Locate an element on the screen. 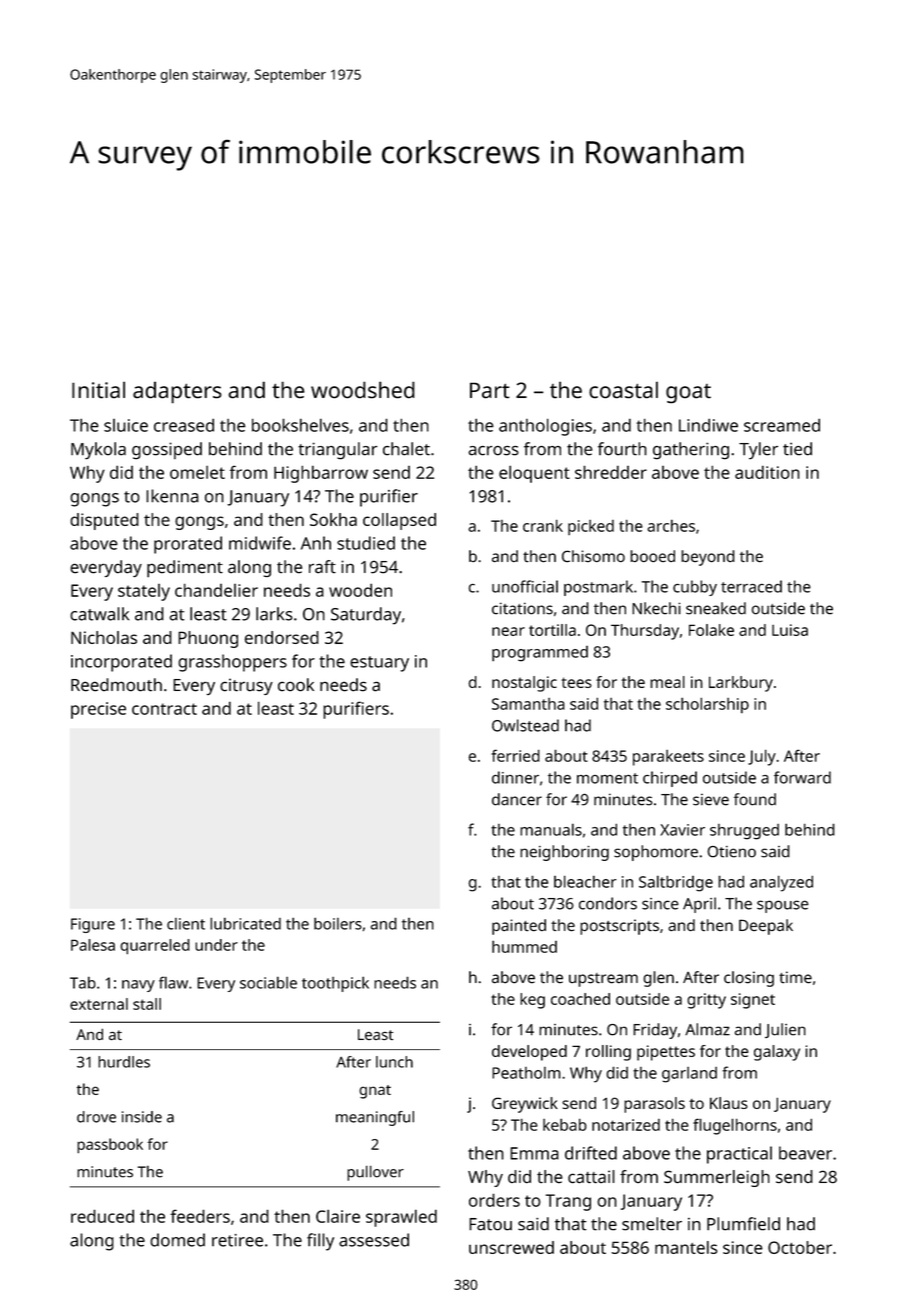 Image resolution: width=908 pixels, height=1316 pixels. reduced is located at coordinates (102, 1216).
